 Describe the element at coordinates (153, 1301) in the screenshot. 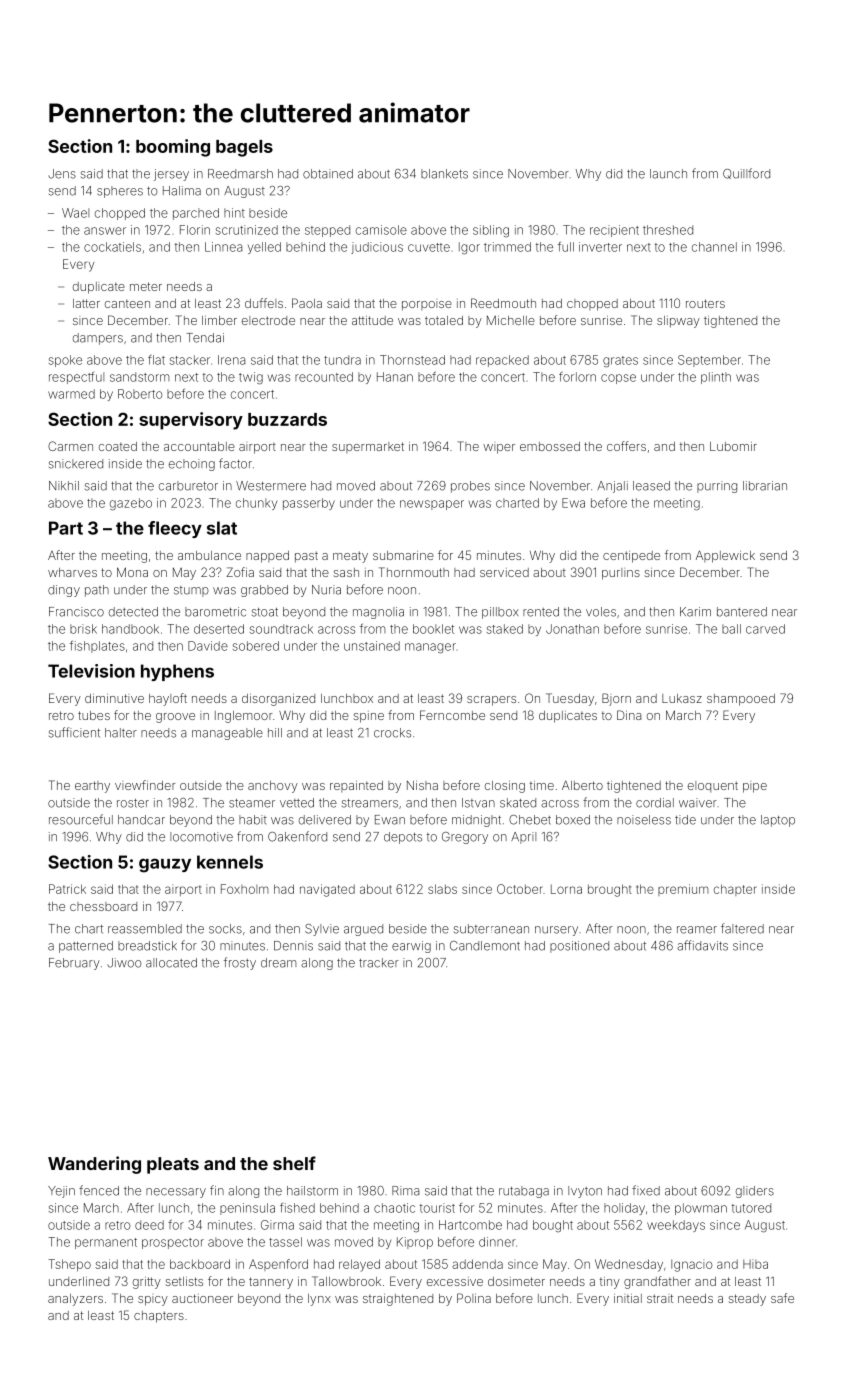

I see `spicy` at that location.
